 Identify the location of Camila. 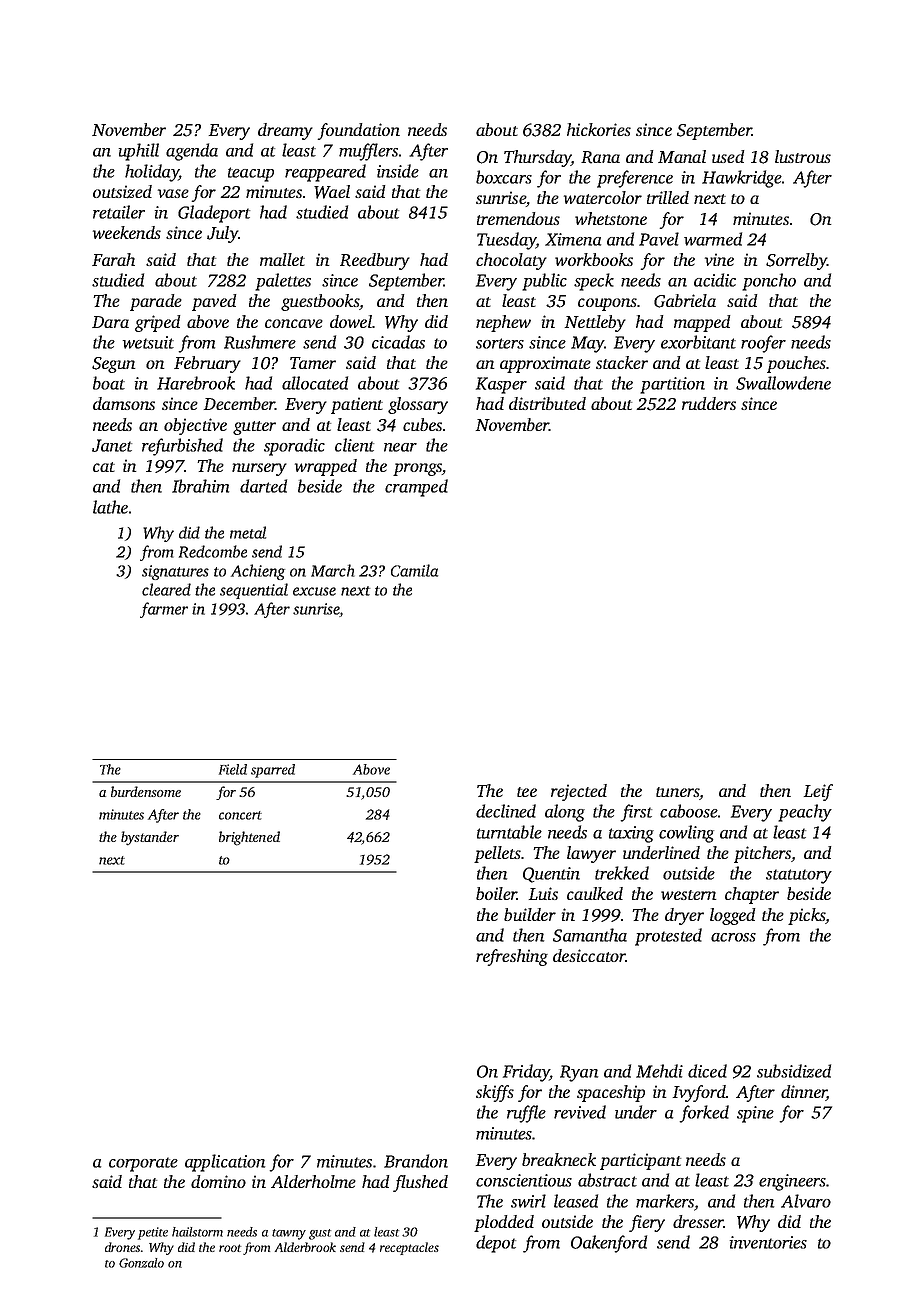
(414, 570).
